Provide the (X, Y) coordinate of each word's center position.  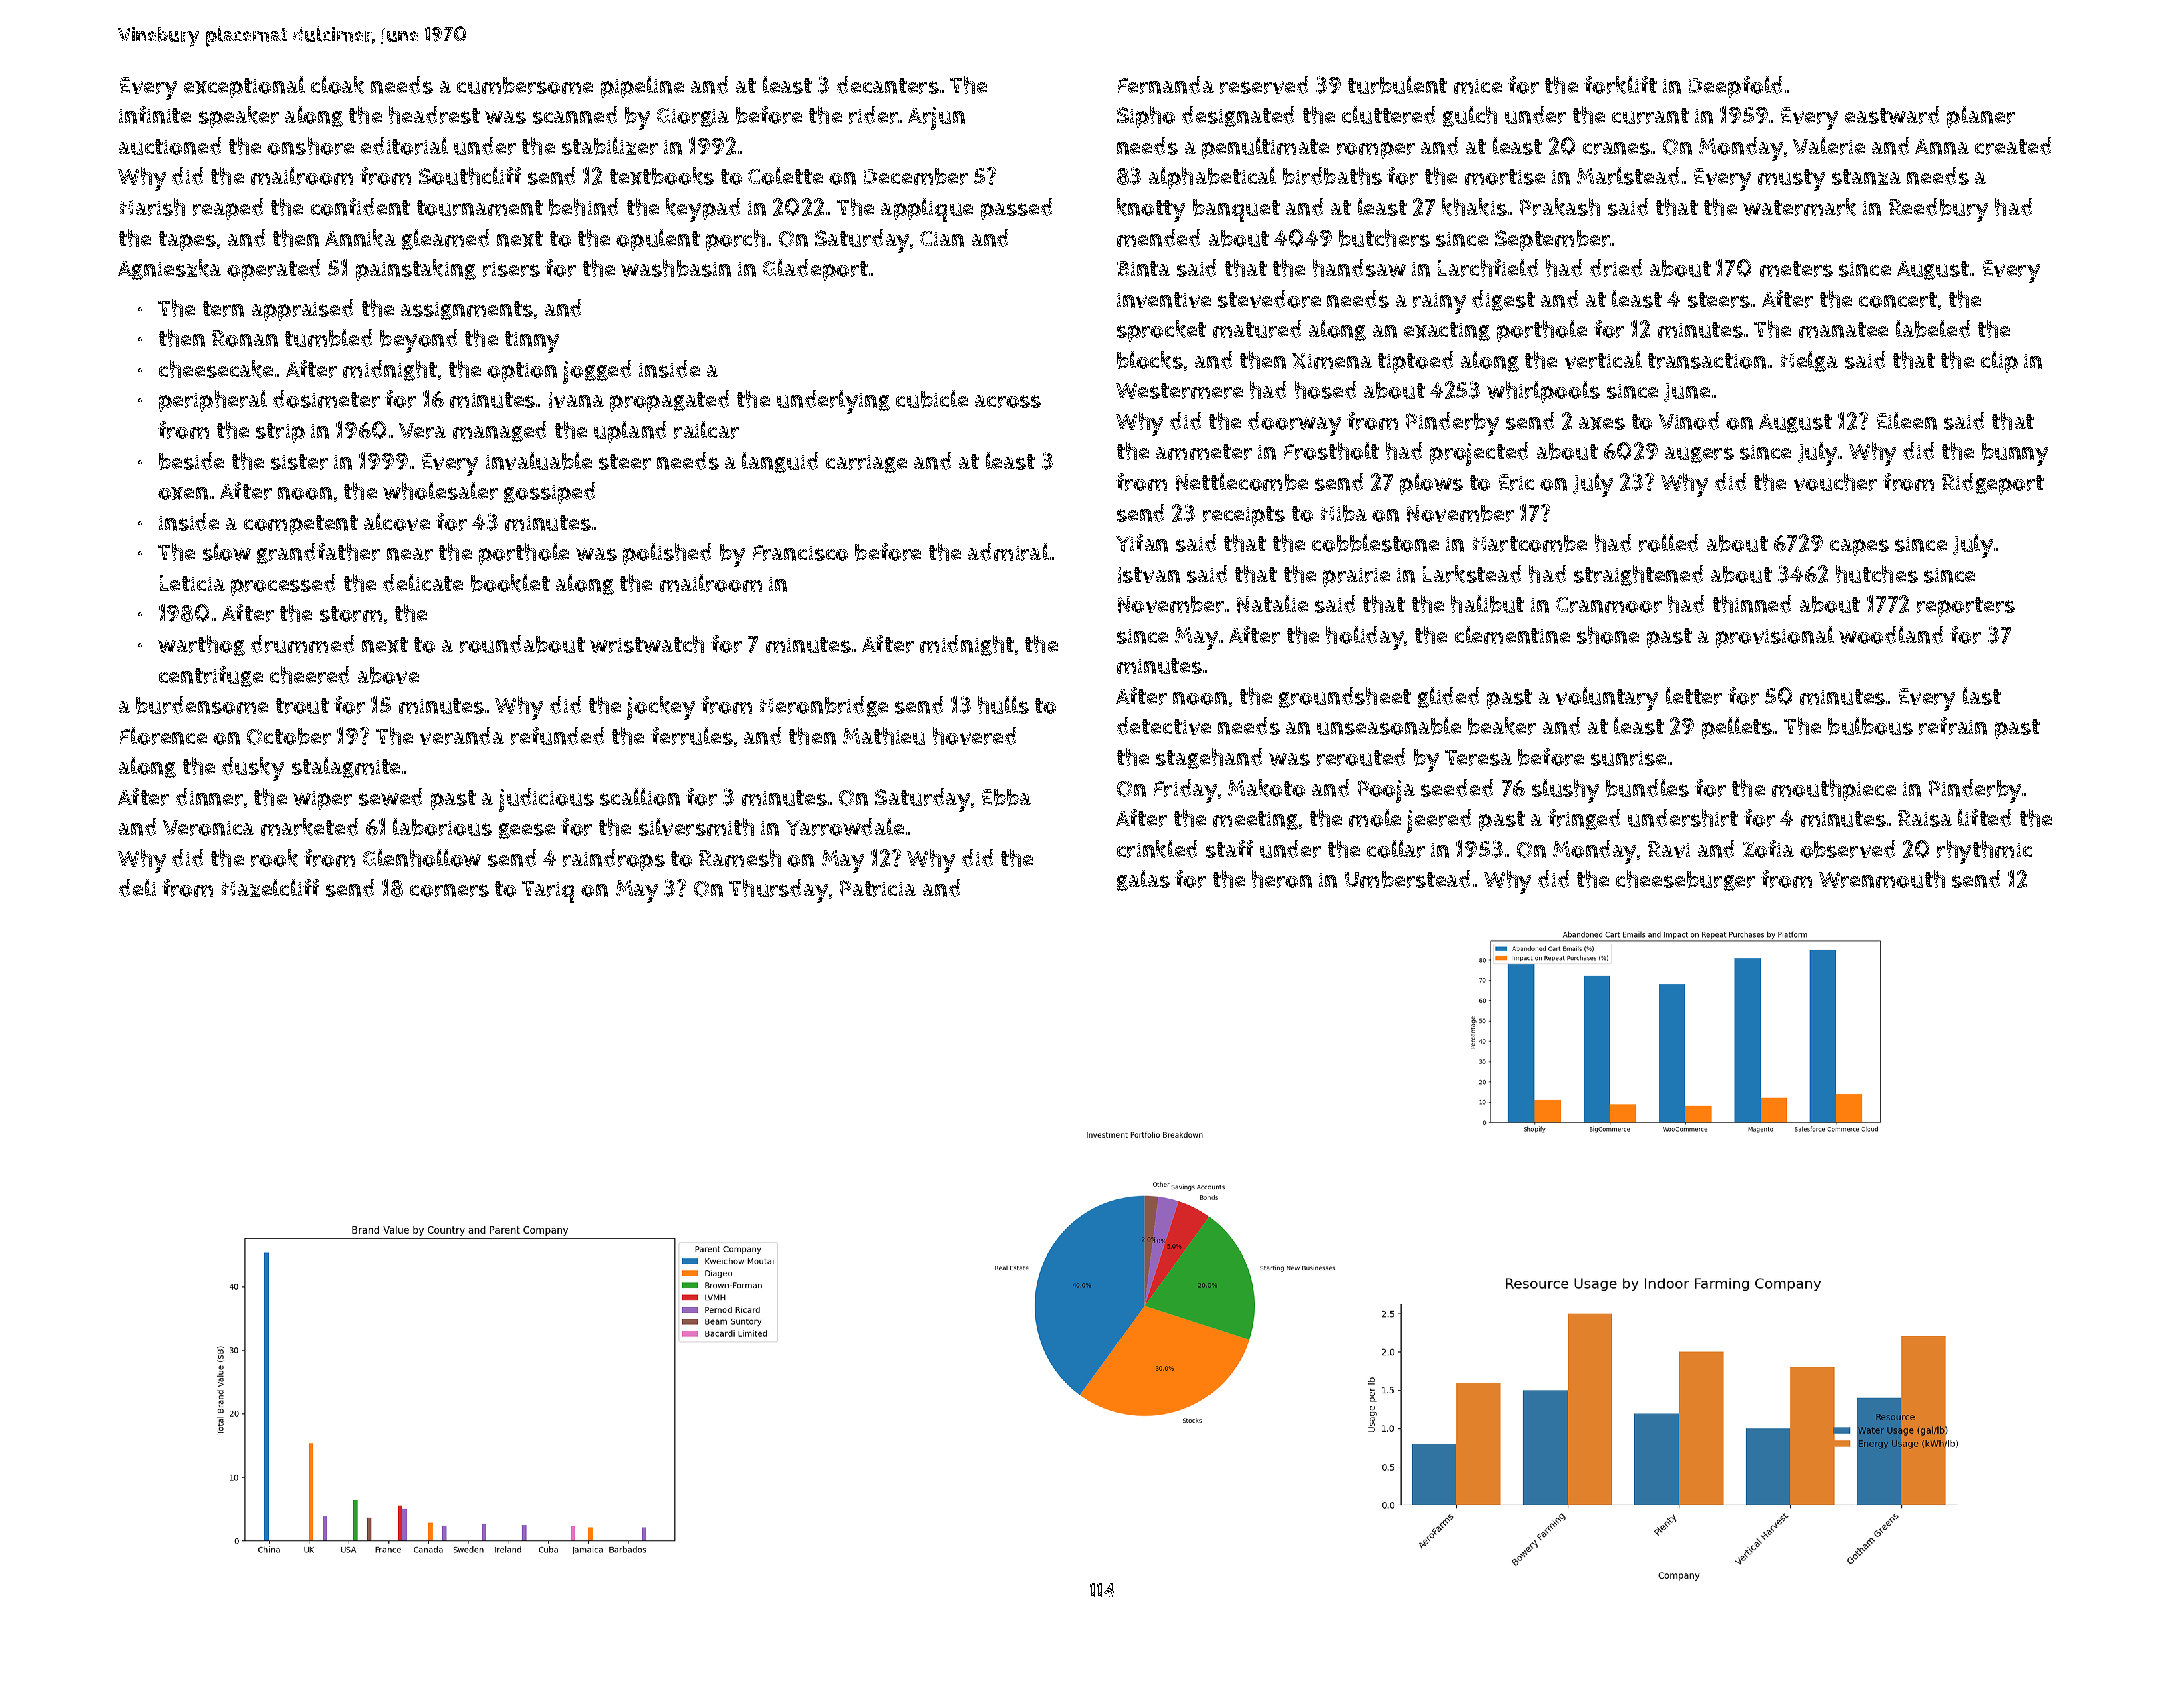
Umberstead (1407, 879)
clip (1999, 362)
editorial (404, 146)
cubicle (932, 399)
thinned (1752, 604)
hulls (1003, 705)
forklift (1620, 85)
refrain (1953, 726)
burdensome (202, 705)
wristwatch (647, 644)
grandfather (318, 553)
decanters (888, 85)
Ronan (245, 338)
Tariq (548, 892)
